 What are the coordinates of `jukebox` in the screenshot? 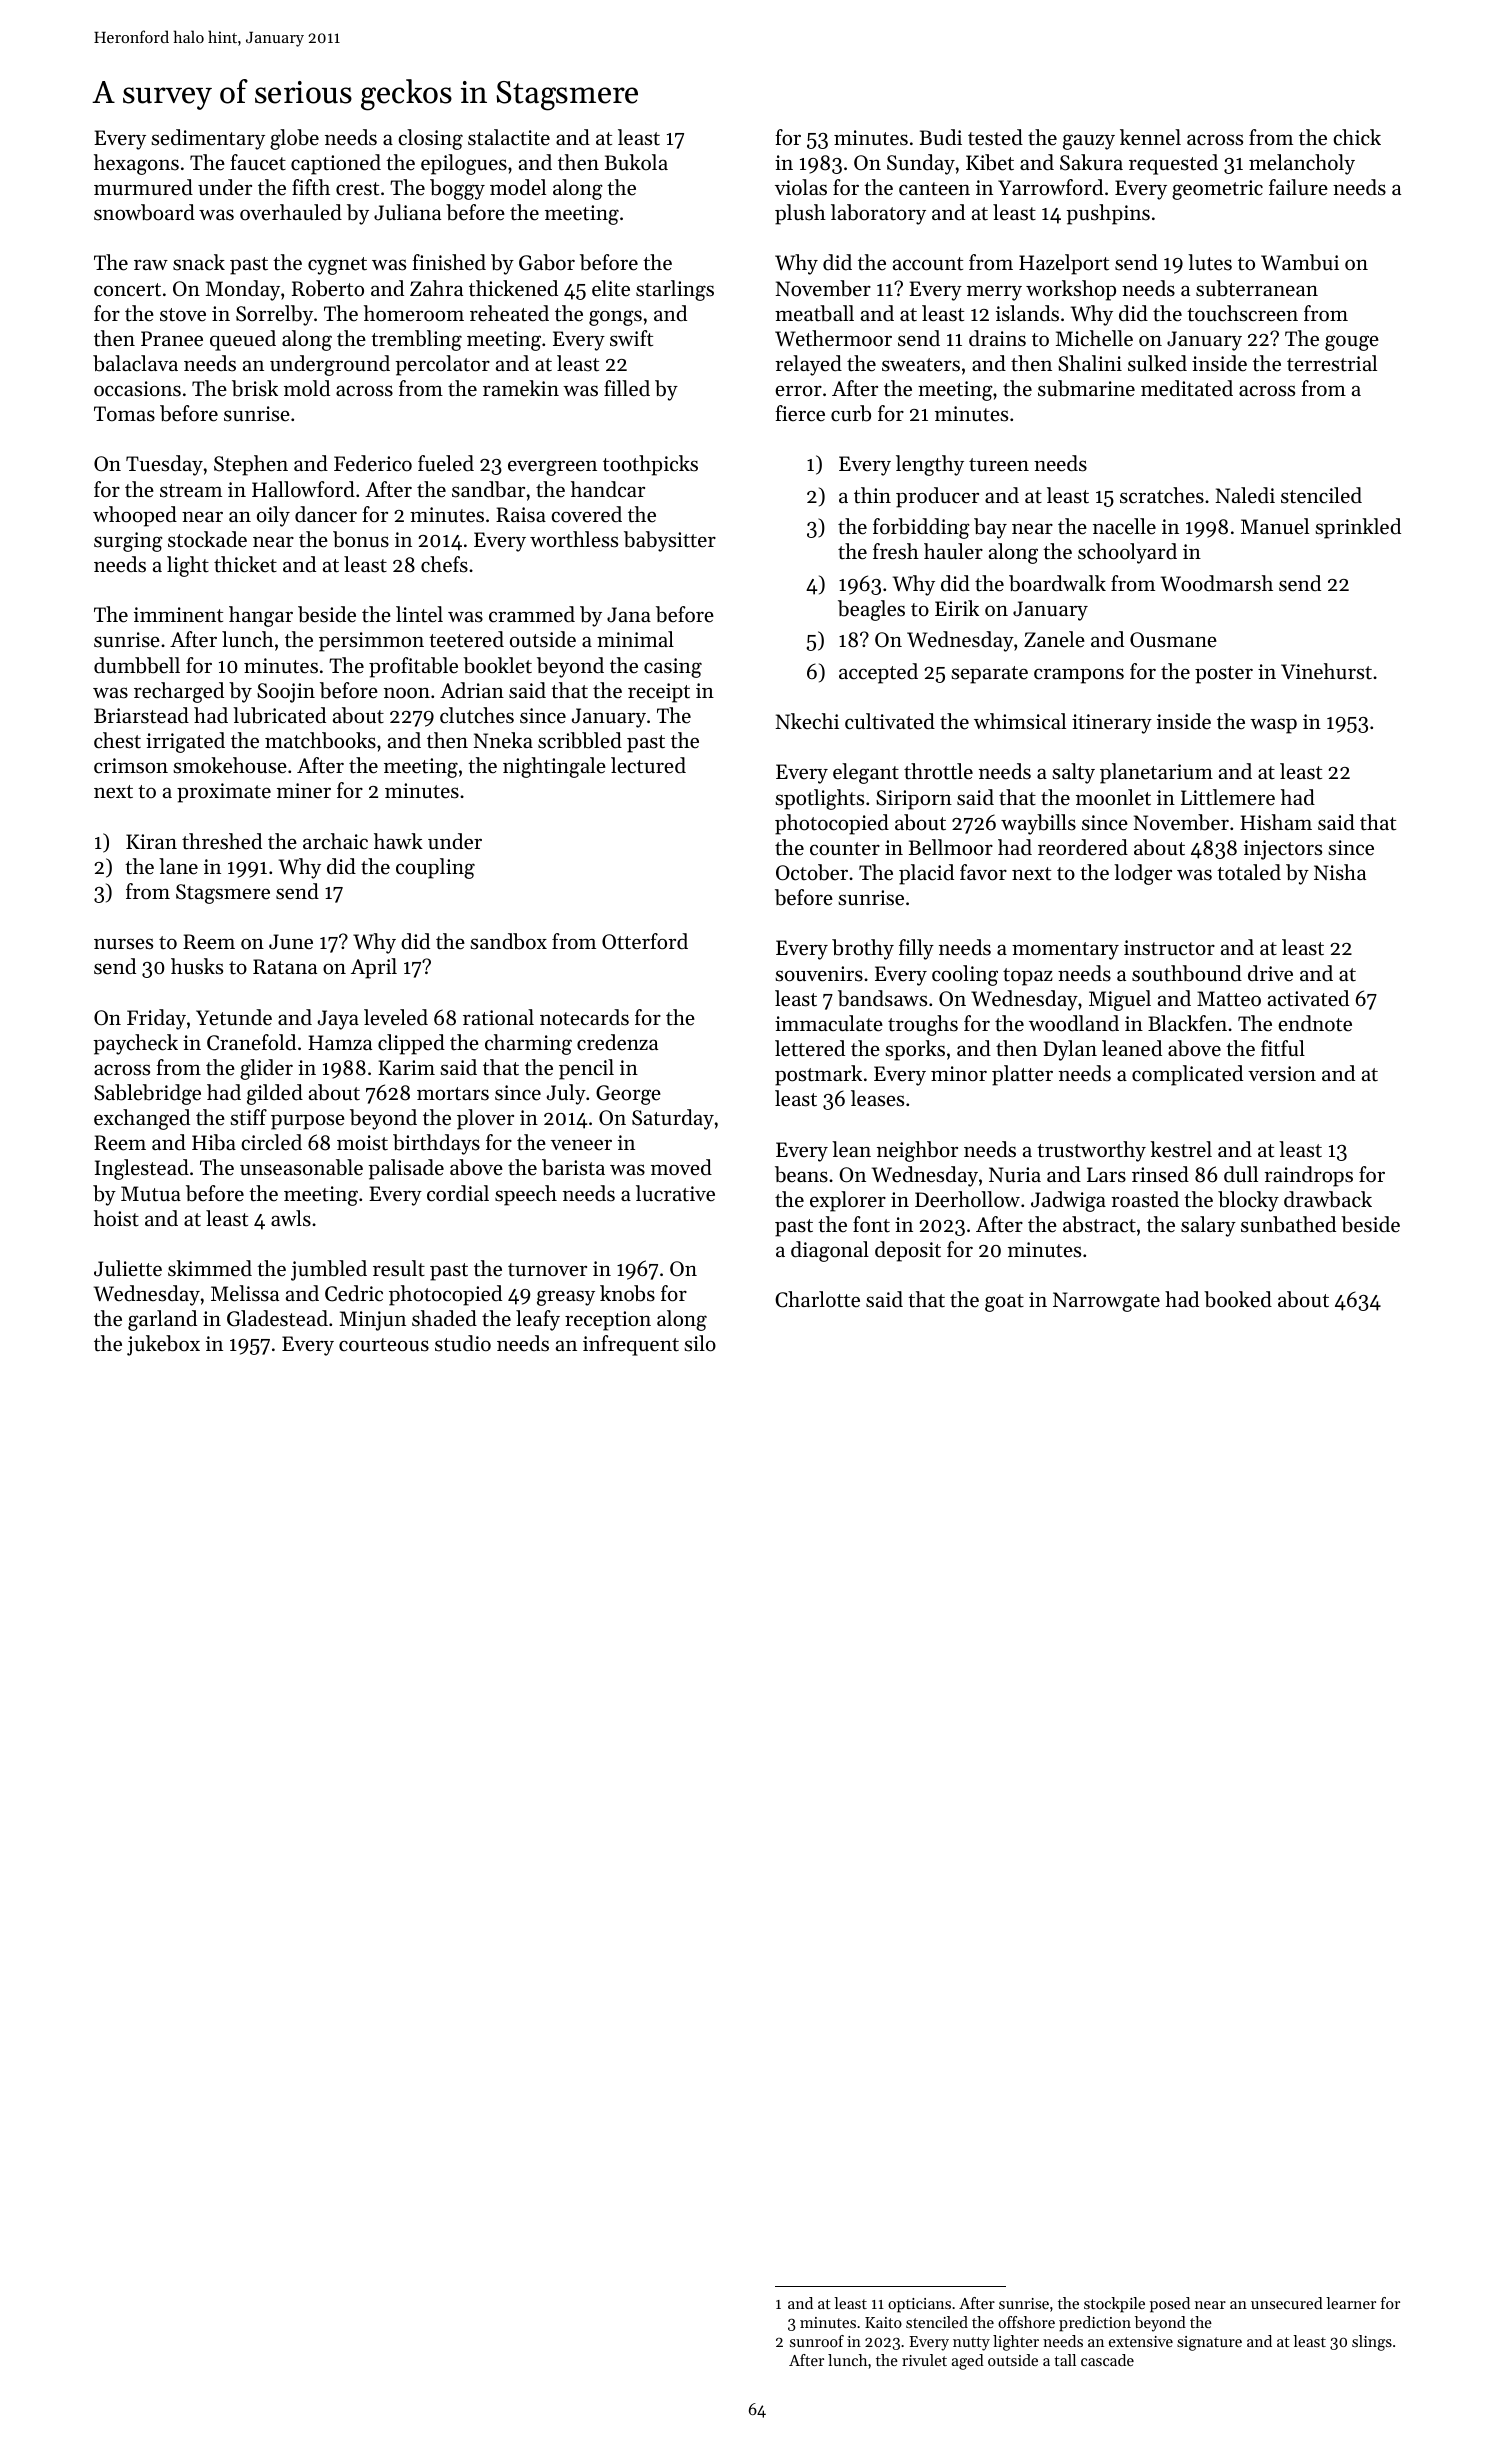 It's located at (163, 1345).
